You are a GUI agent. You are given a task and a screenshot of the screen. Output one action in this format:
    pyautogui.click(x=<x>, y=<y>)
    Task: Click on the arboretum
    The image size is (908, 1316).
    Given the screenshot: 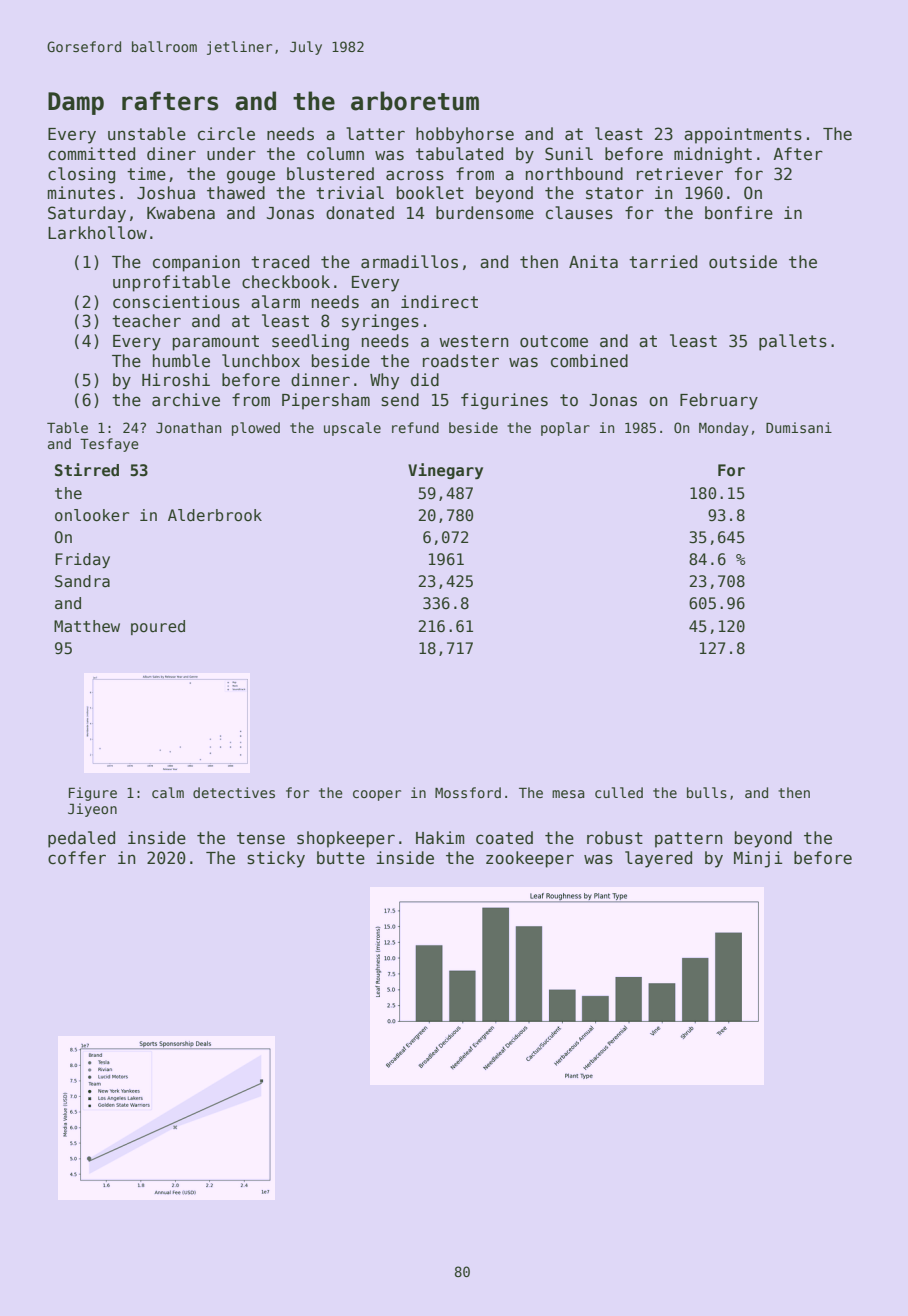 What is the action you would take?
    pyautogui.click(x=415, y=101)
